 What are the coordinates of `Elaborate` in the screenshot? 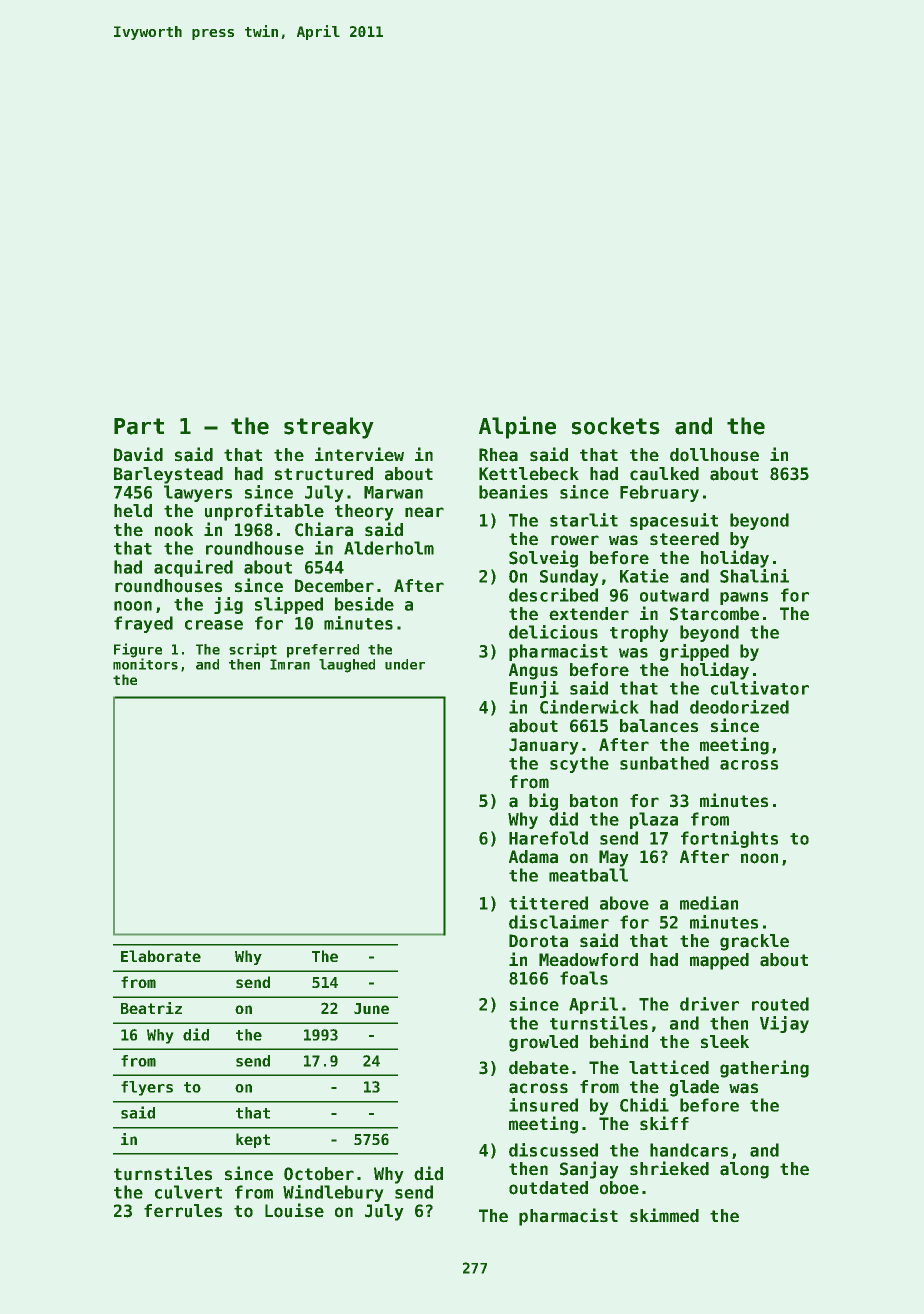 It's located at (161, 956).
